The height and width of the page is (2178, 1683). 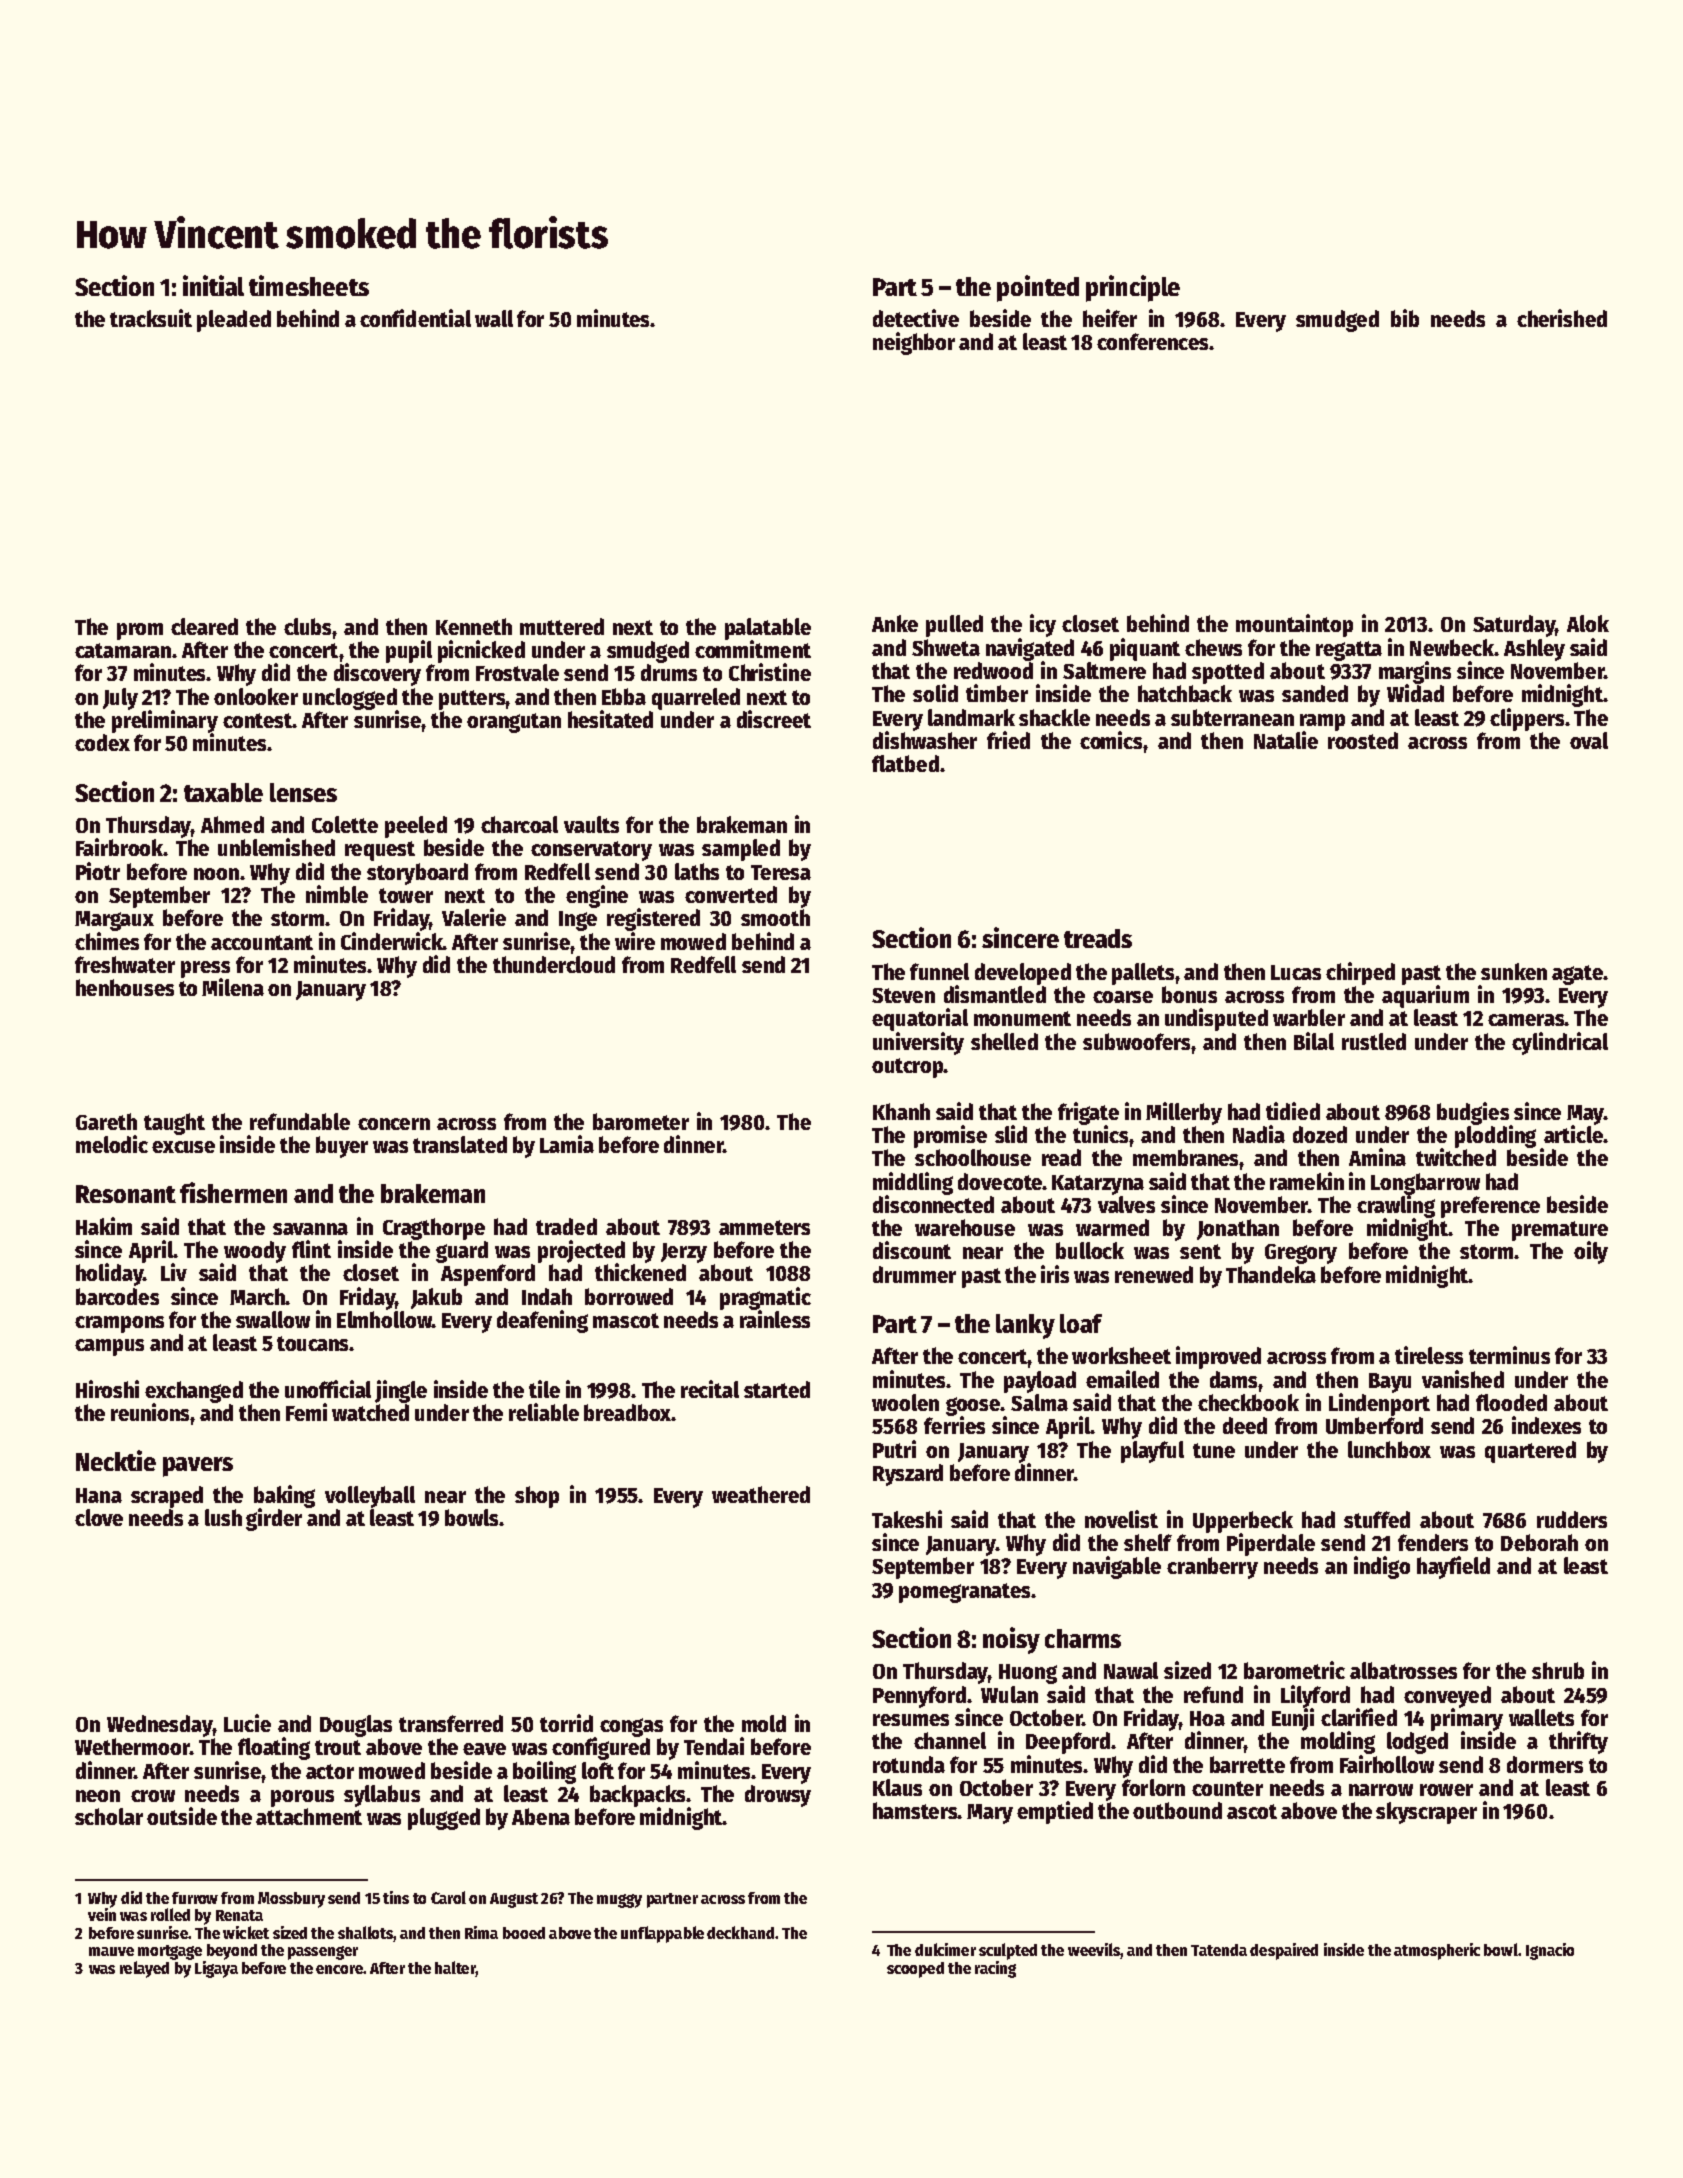 I want to click on Upperbeck, so click(x=1243, y=1522).
